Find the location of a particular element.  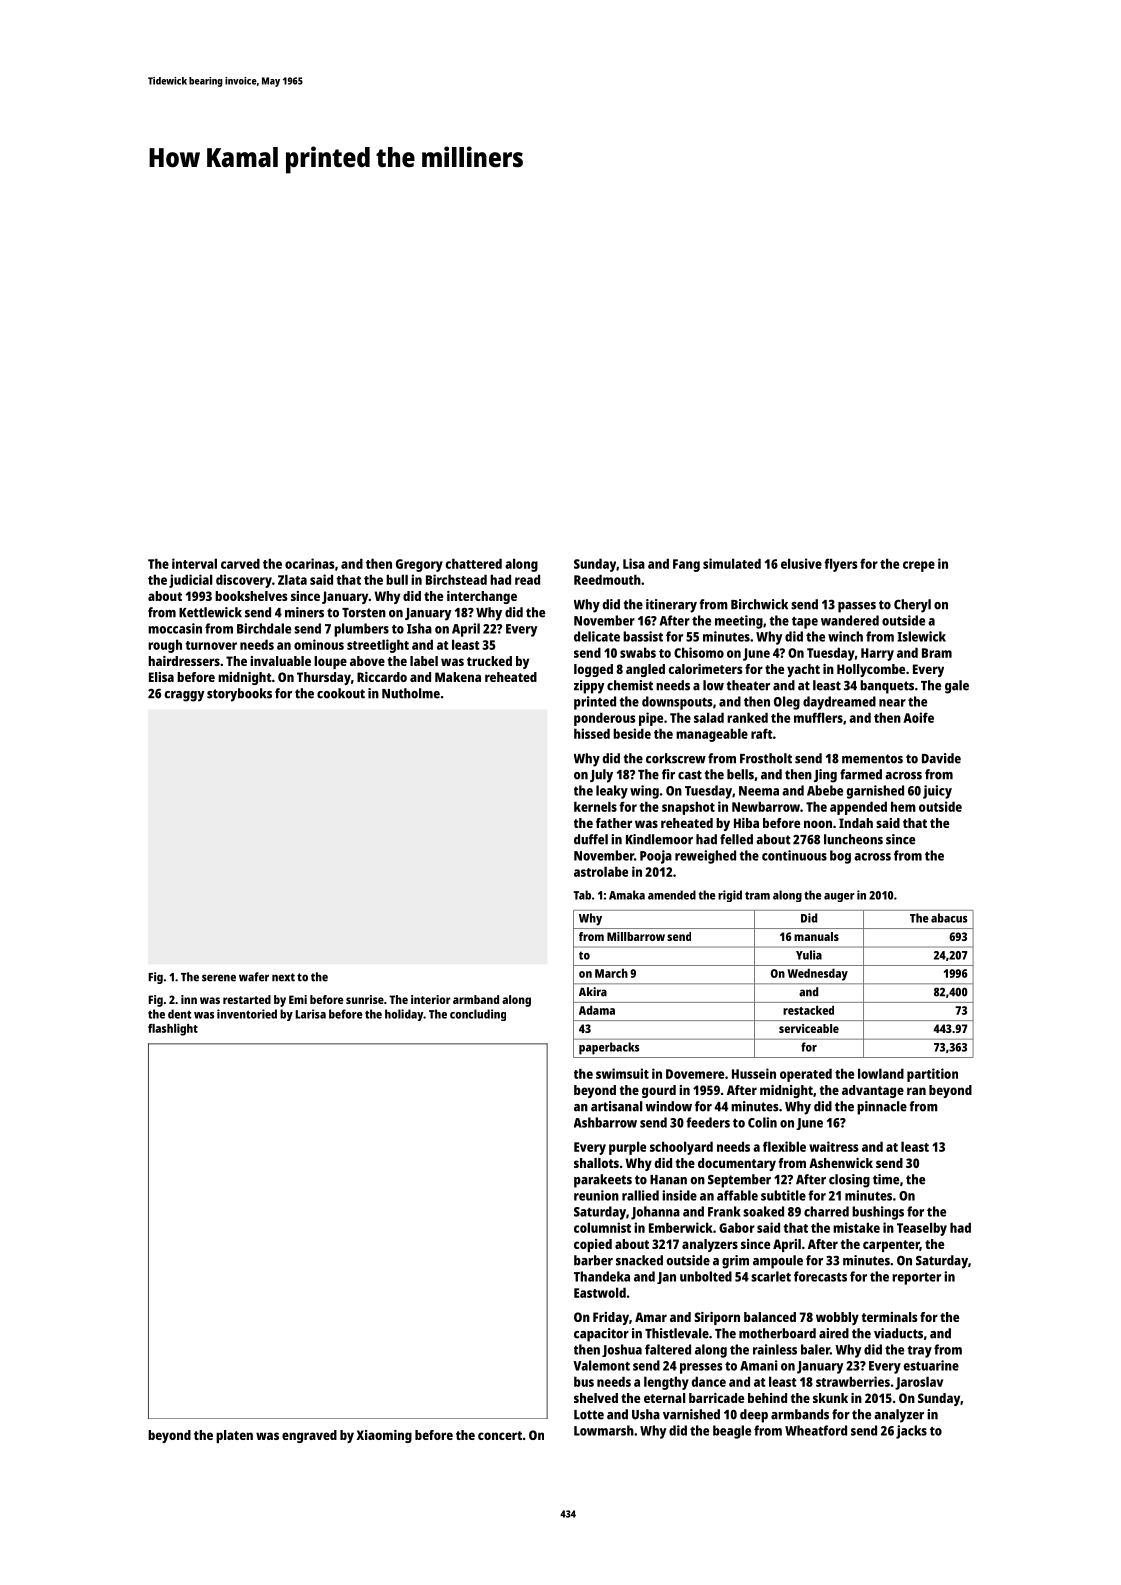

next is located at coordinates (283, 977).
